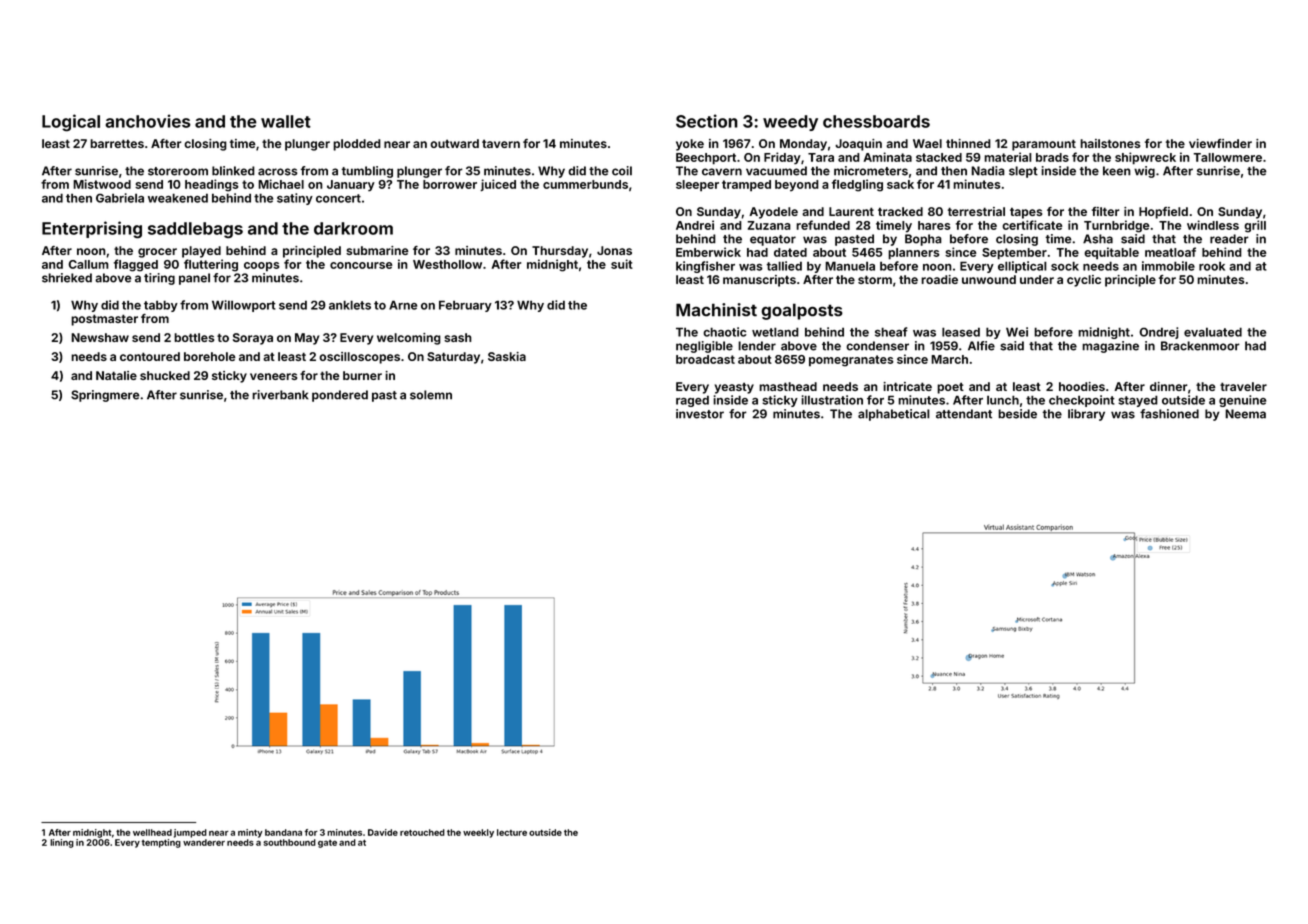 The width and height of the screenshot is (1308, 924). Describe the element at coordinates (1245, 414) in the screenshot. I see `Neema` at that location.
